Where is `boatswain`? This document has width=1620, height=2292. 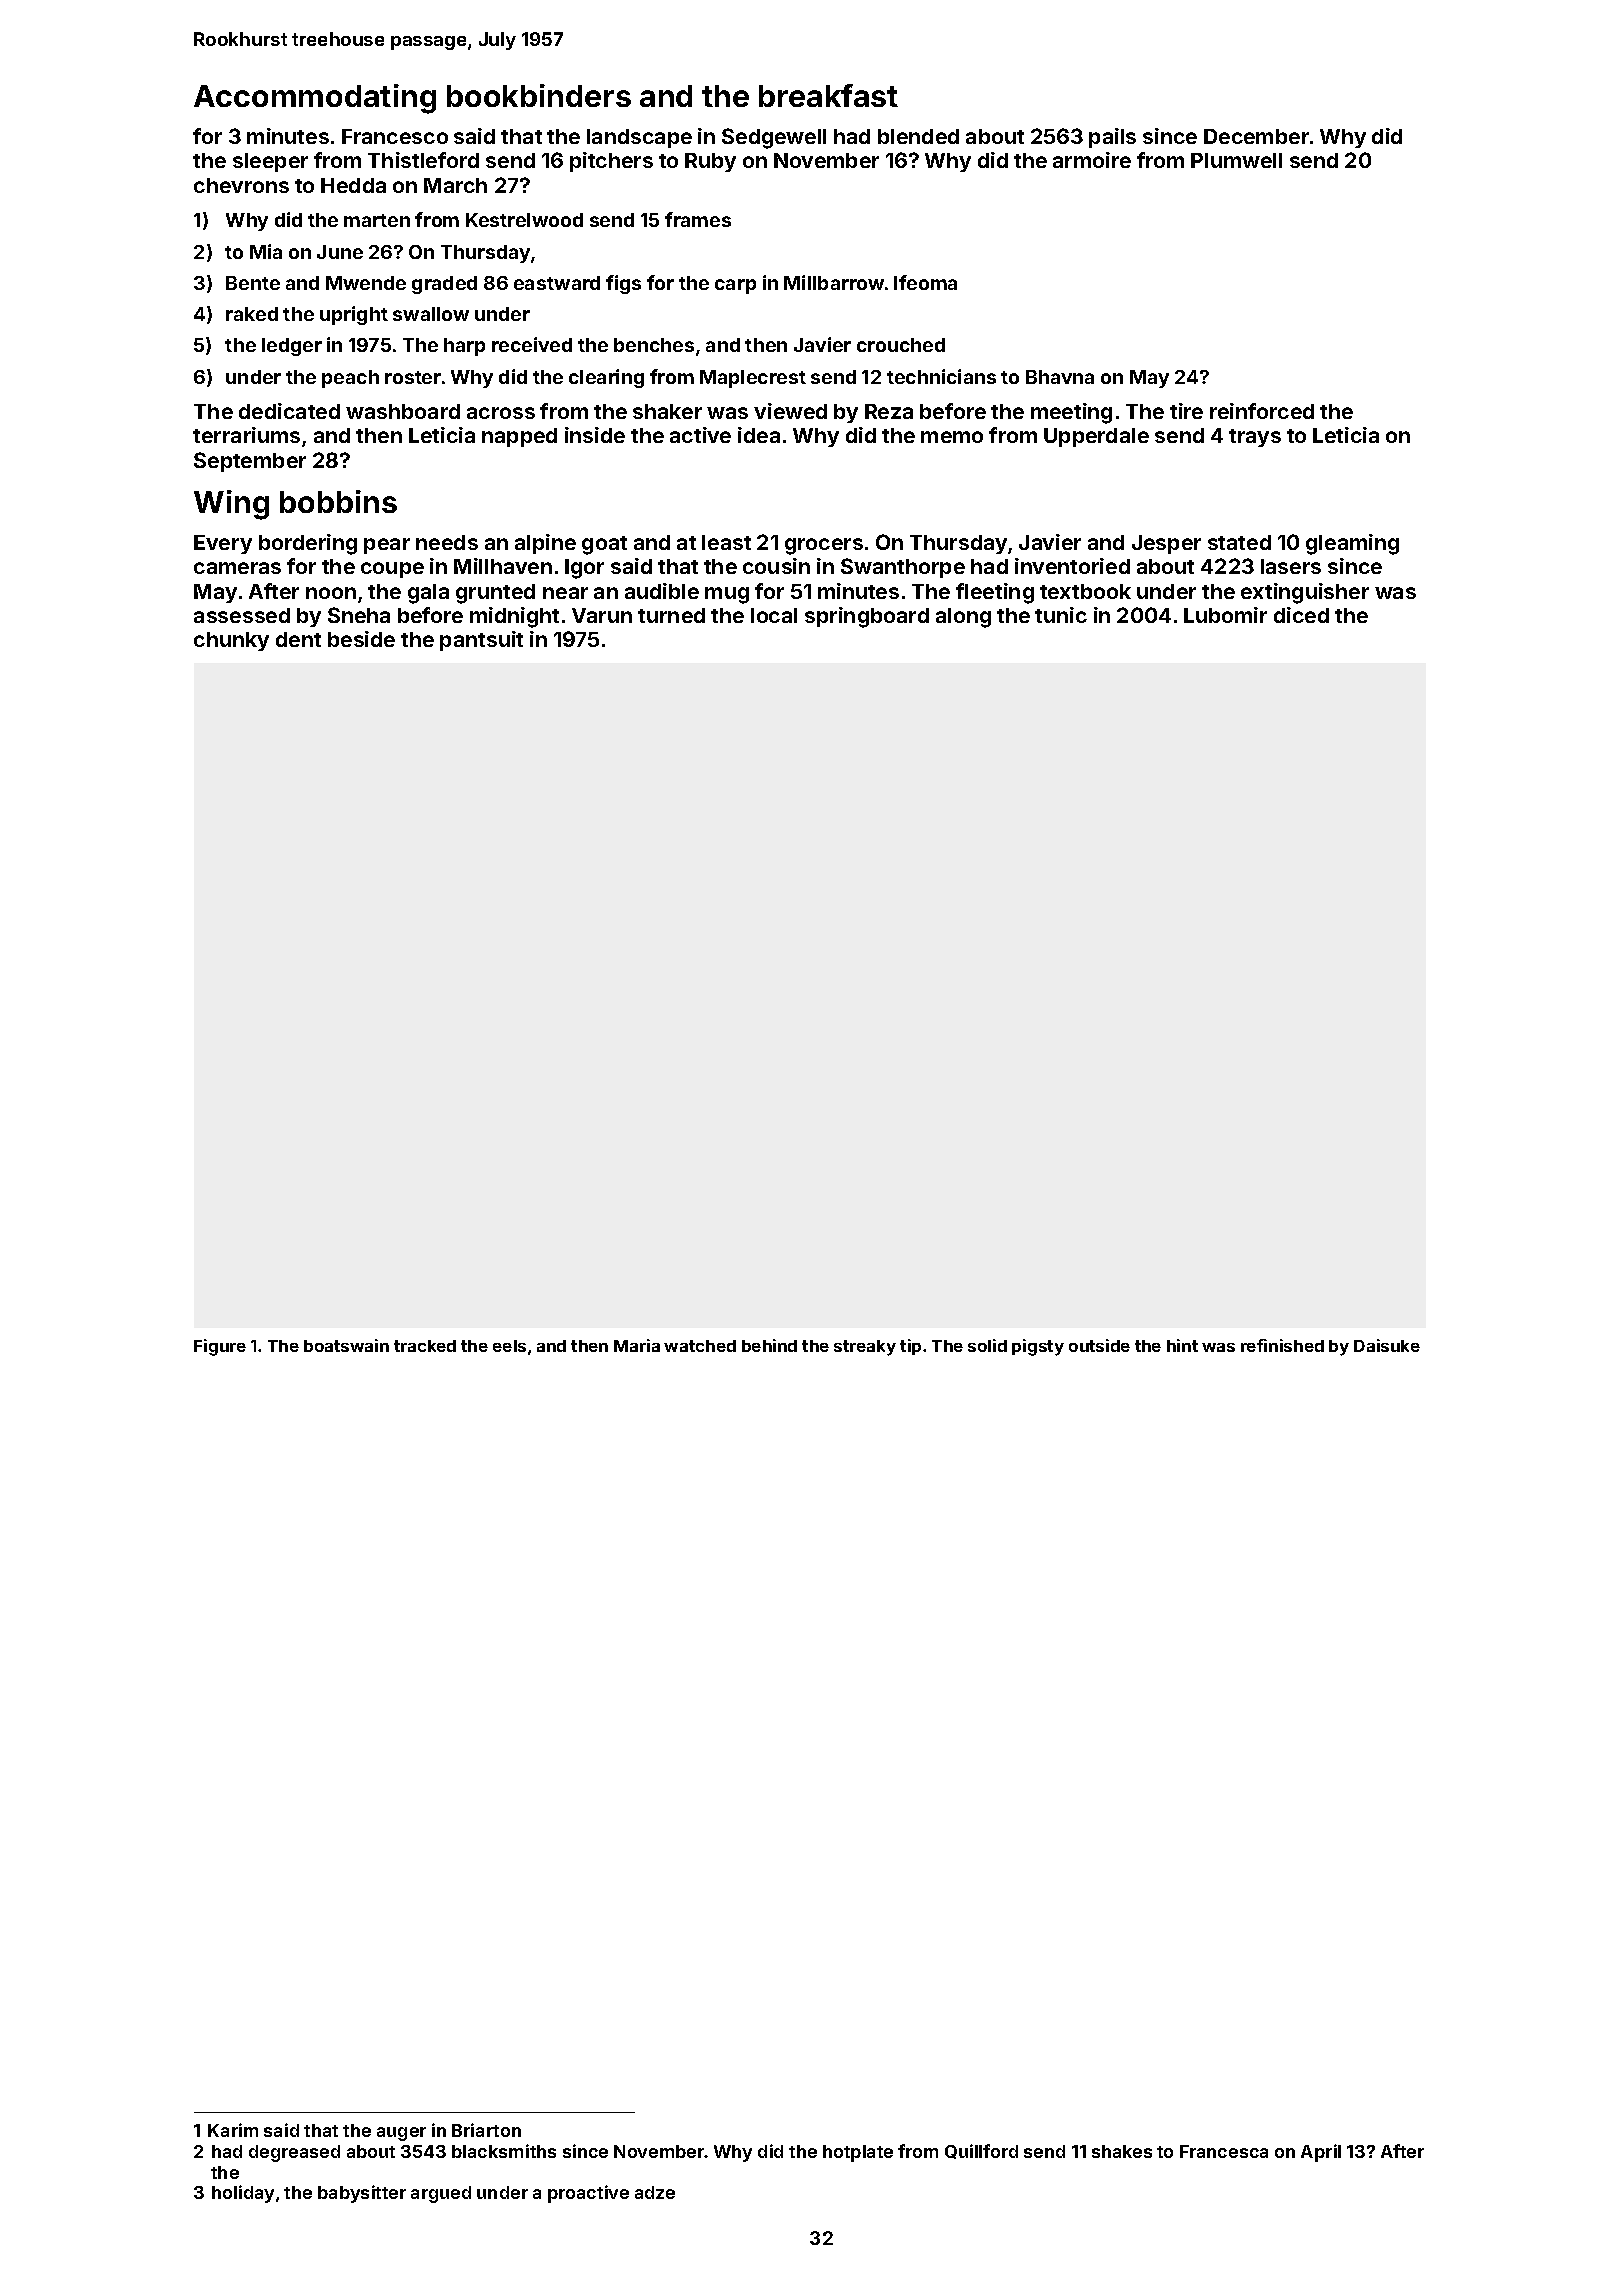
boatswain is located at coordinates (346, 1345).
